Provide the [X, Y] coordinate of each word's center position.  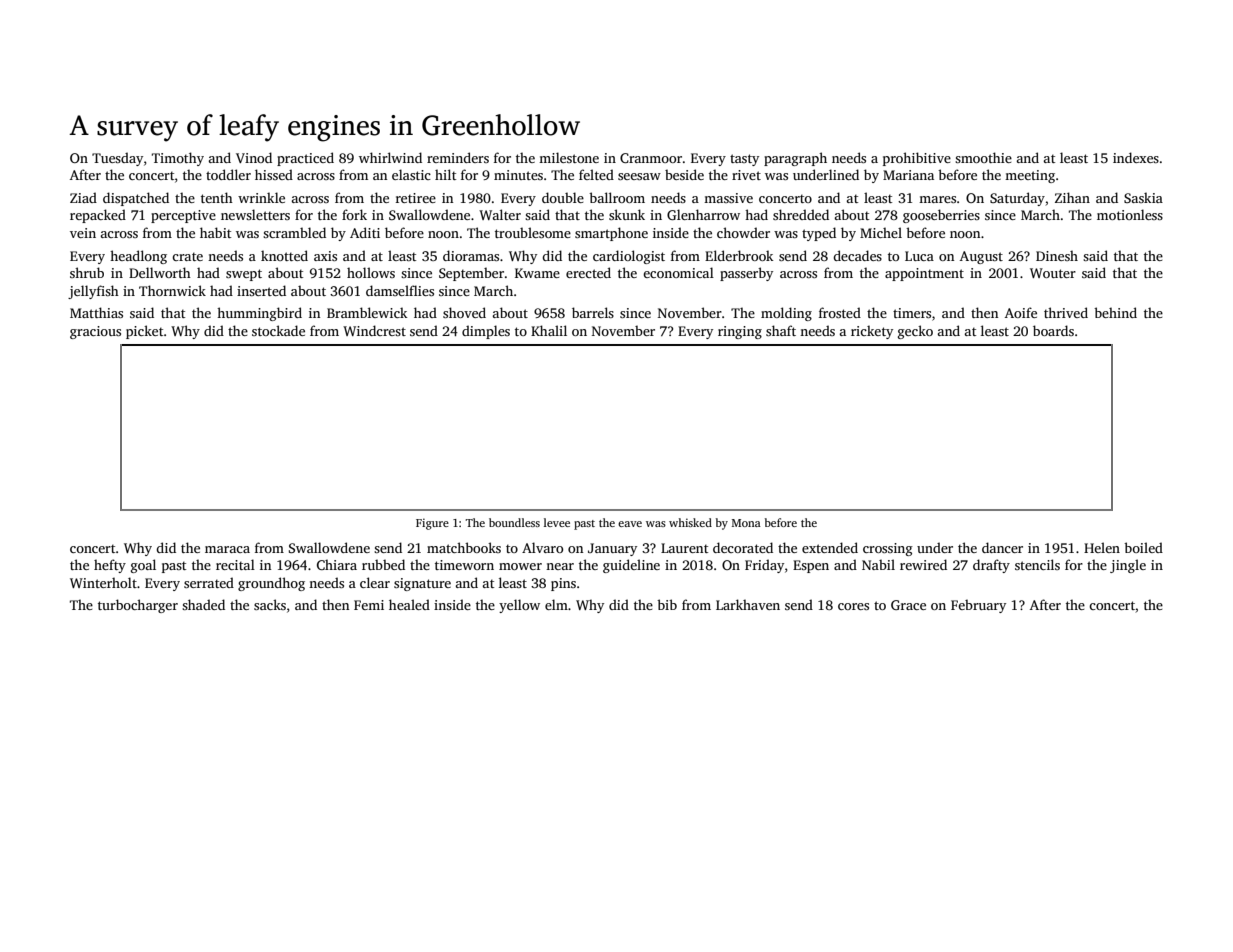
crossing [888, 549]
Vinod [254, 157]
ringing [740, 332]
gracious [95, 332]
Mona [746, 523]
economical [678, 272]
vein [83, 233]
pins [563, 584]
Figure [432, 524]
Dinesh [1057, 255]
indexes [1136, 157]
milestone [569, 157]
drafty [991, 566]
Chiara [337, 564]
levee [557, 522]
